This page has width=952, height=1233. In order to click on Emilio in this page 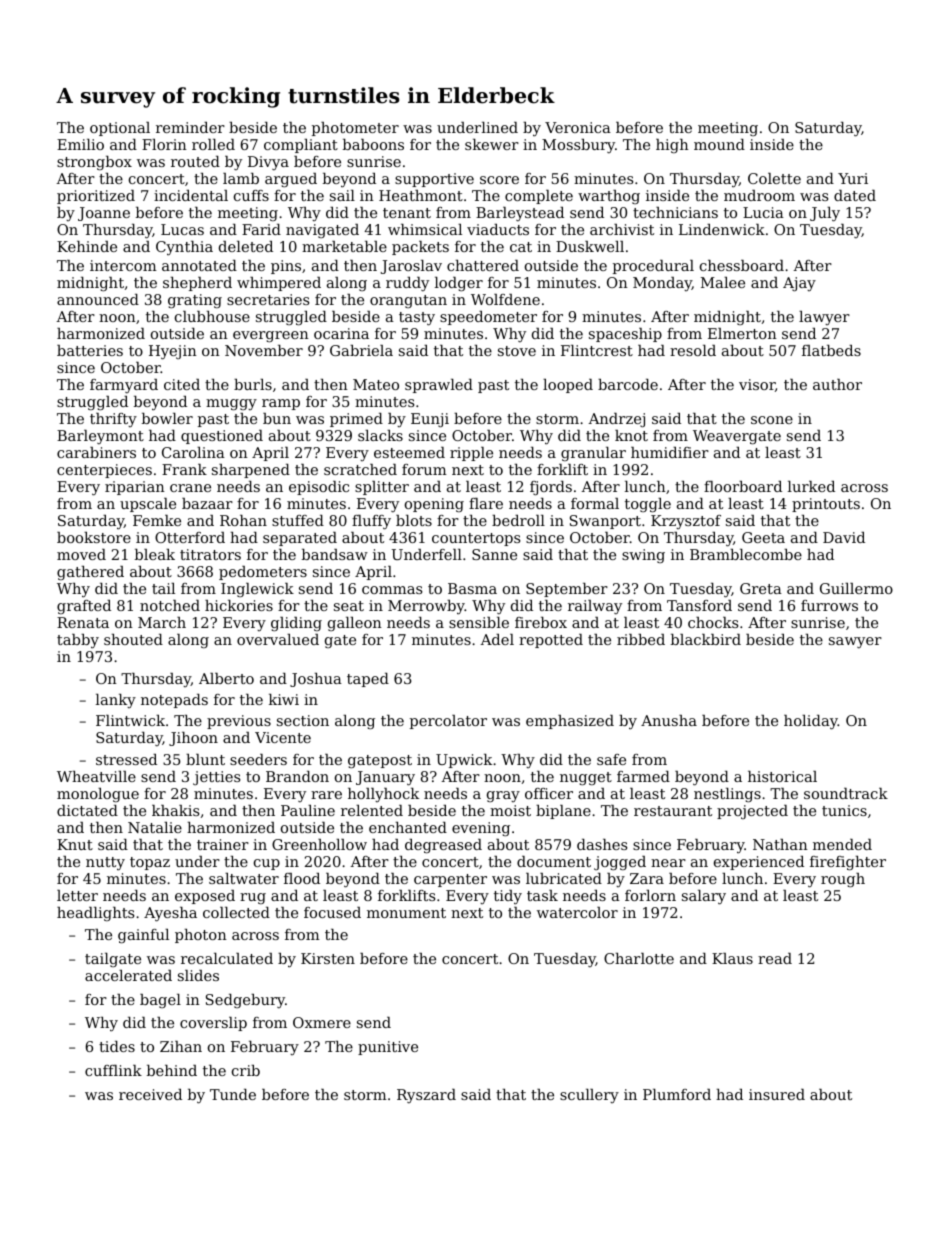, I will do `click(80, 144)`.
